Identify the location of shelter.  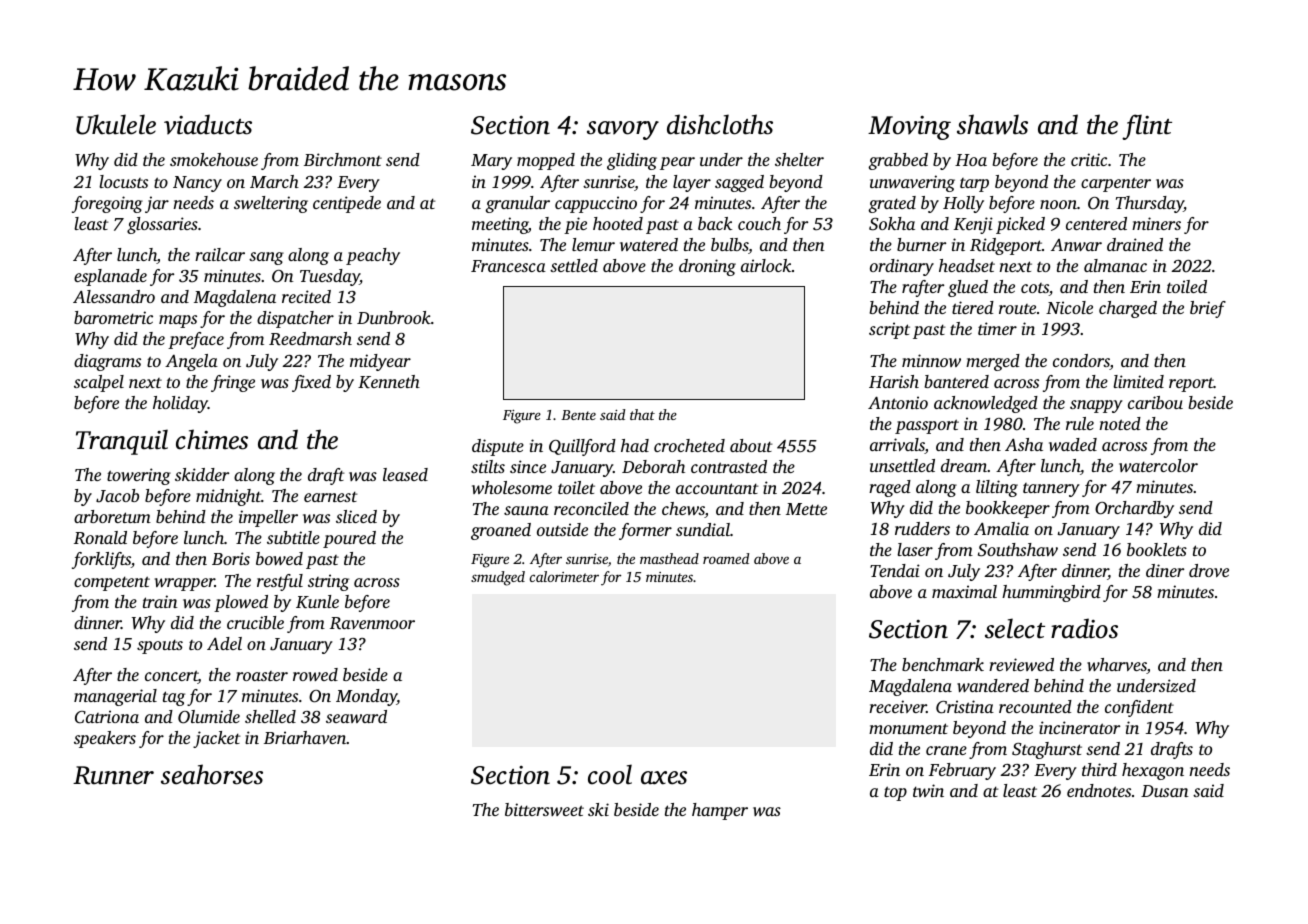
(799, 159).
